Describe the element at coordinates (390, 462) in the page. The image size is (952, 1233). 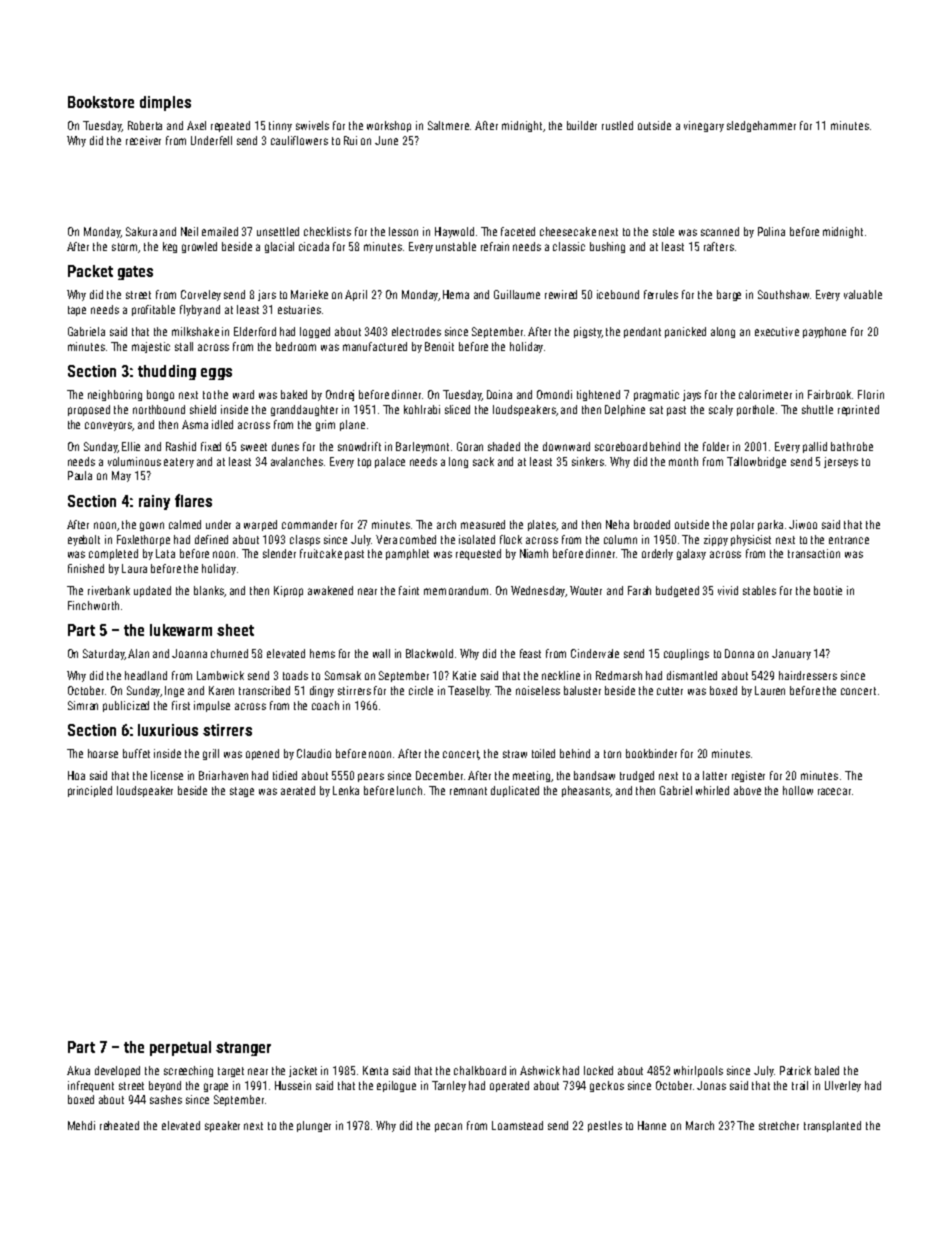
I see `palace` at that location.
